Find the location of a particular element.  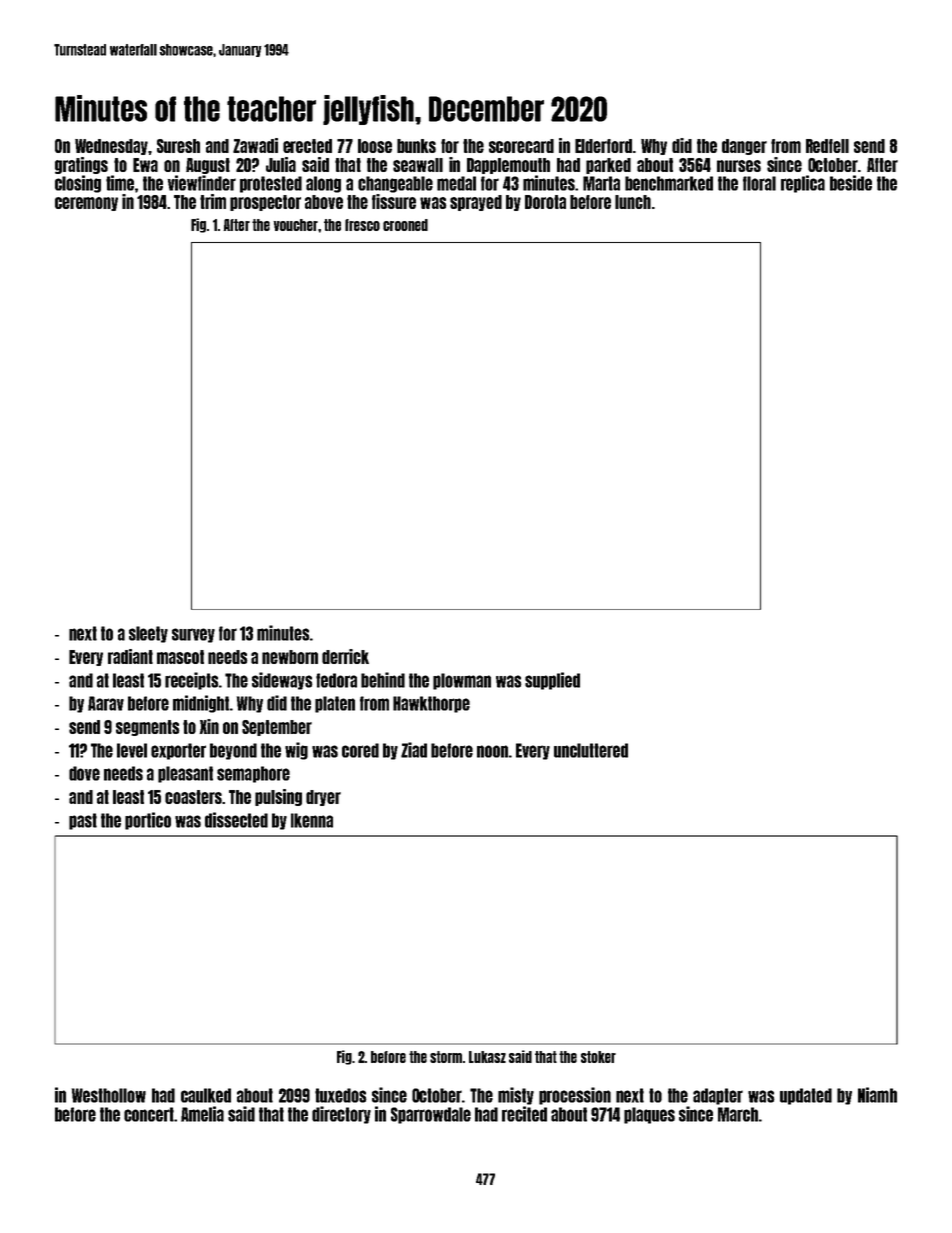

cored is located at coordinates (360, 750).
